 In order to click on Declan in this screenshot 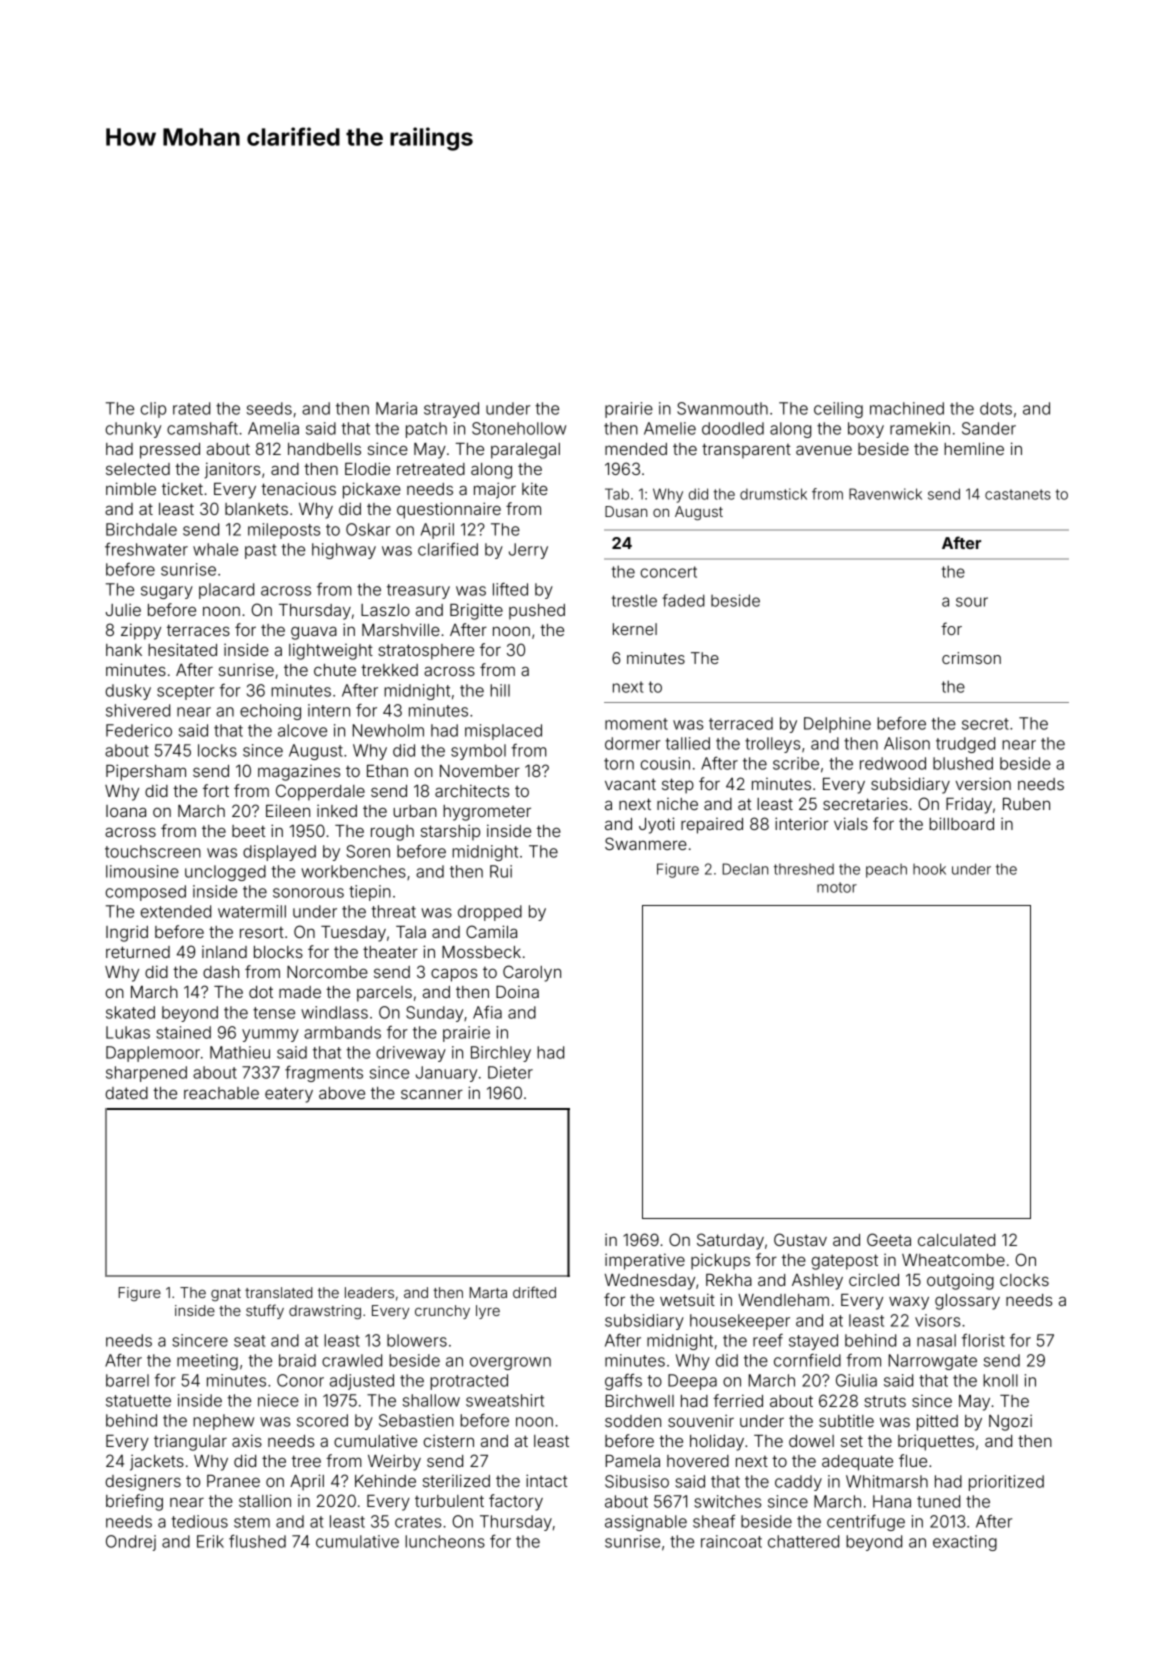, I will do `click(745, 869)`.
